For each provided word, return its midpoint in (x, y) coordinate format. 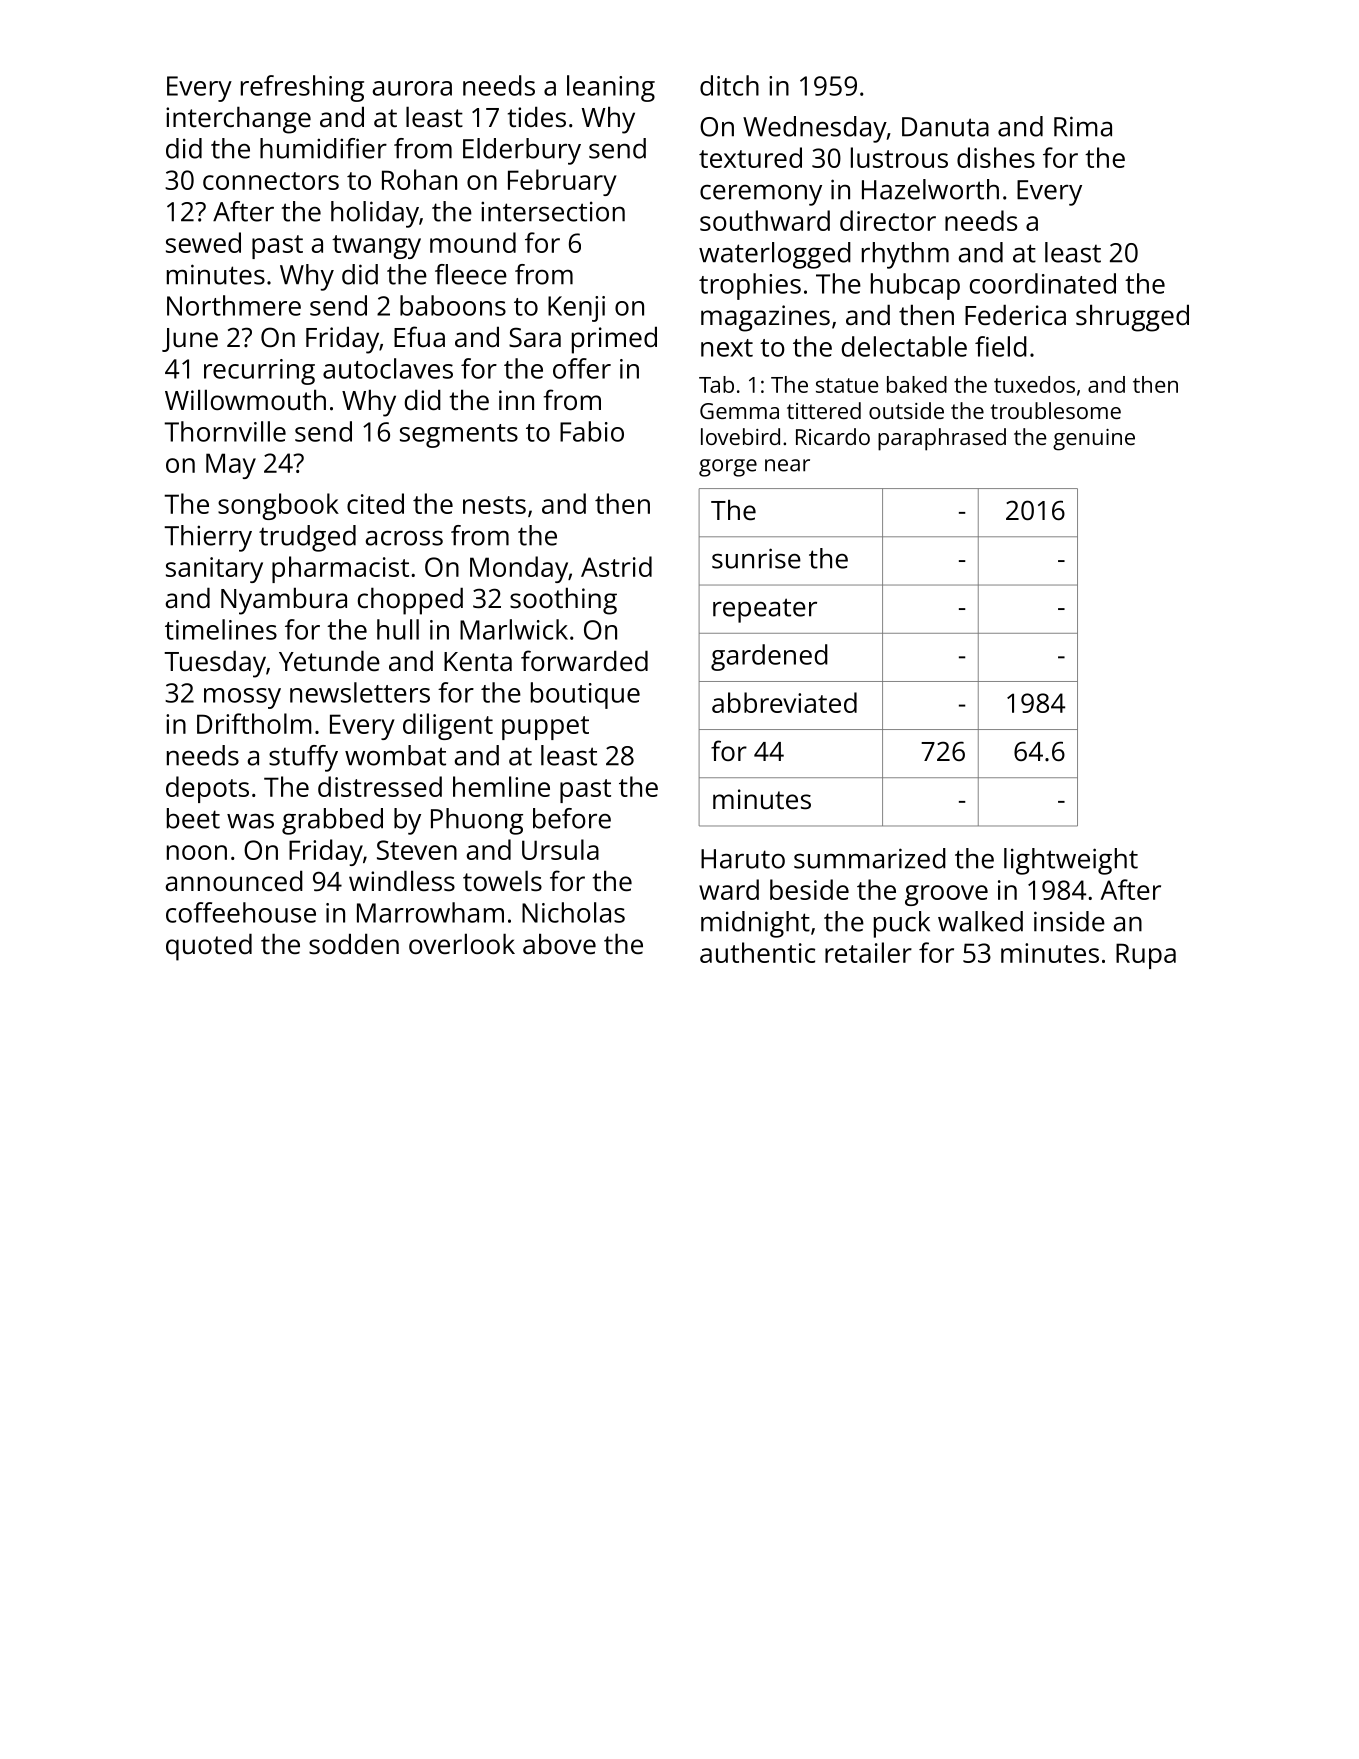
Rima (1083, 126)
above (559, 944)
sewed (203, 242)
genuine (1094, 440)
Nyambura (284, 601)
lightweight (1071, 861)
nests (494, 505)
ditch (729, 85)
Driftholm (254, 723)
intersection (553, 211)
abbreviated (784, 702)
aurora (412, 88)
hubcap (915, 286)
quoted (209, 947)
